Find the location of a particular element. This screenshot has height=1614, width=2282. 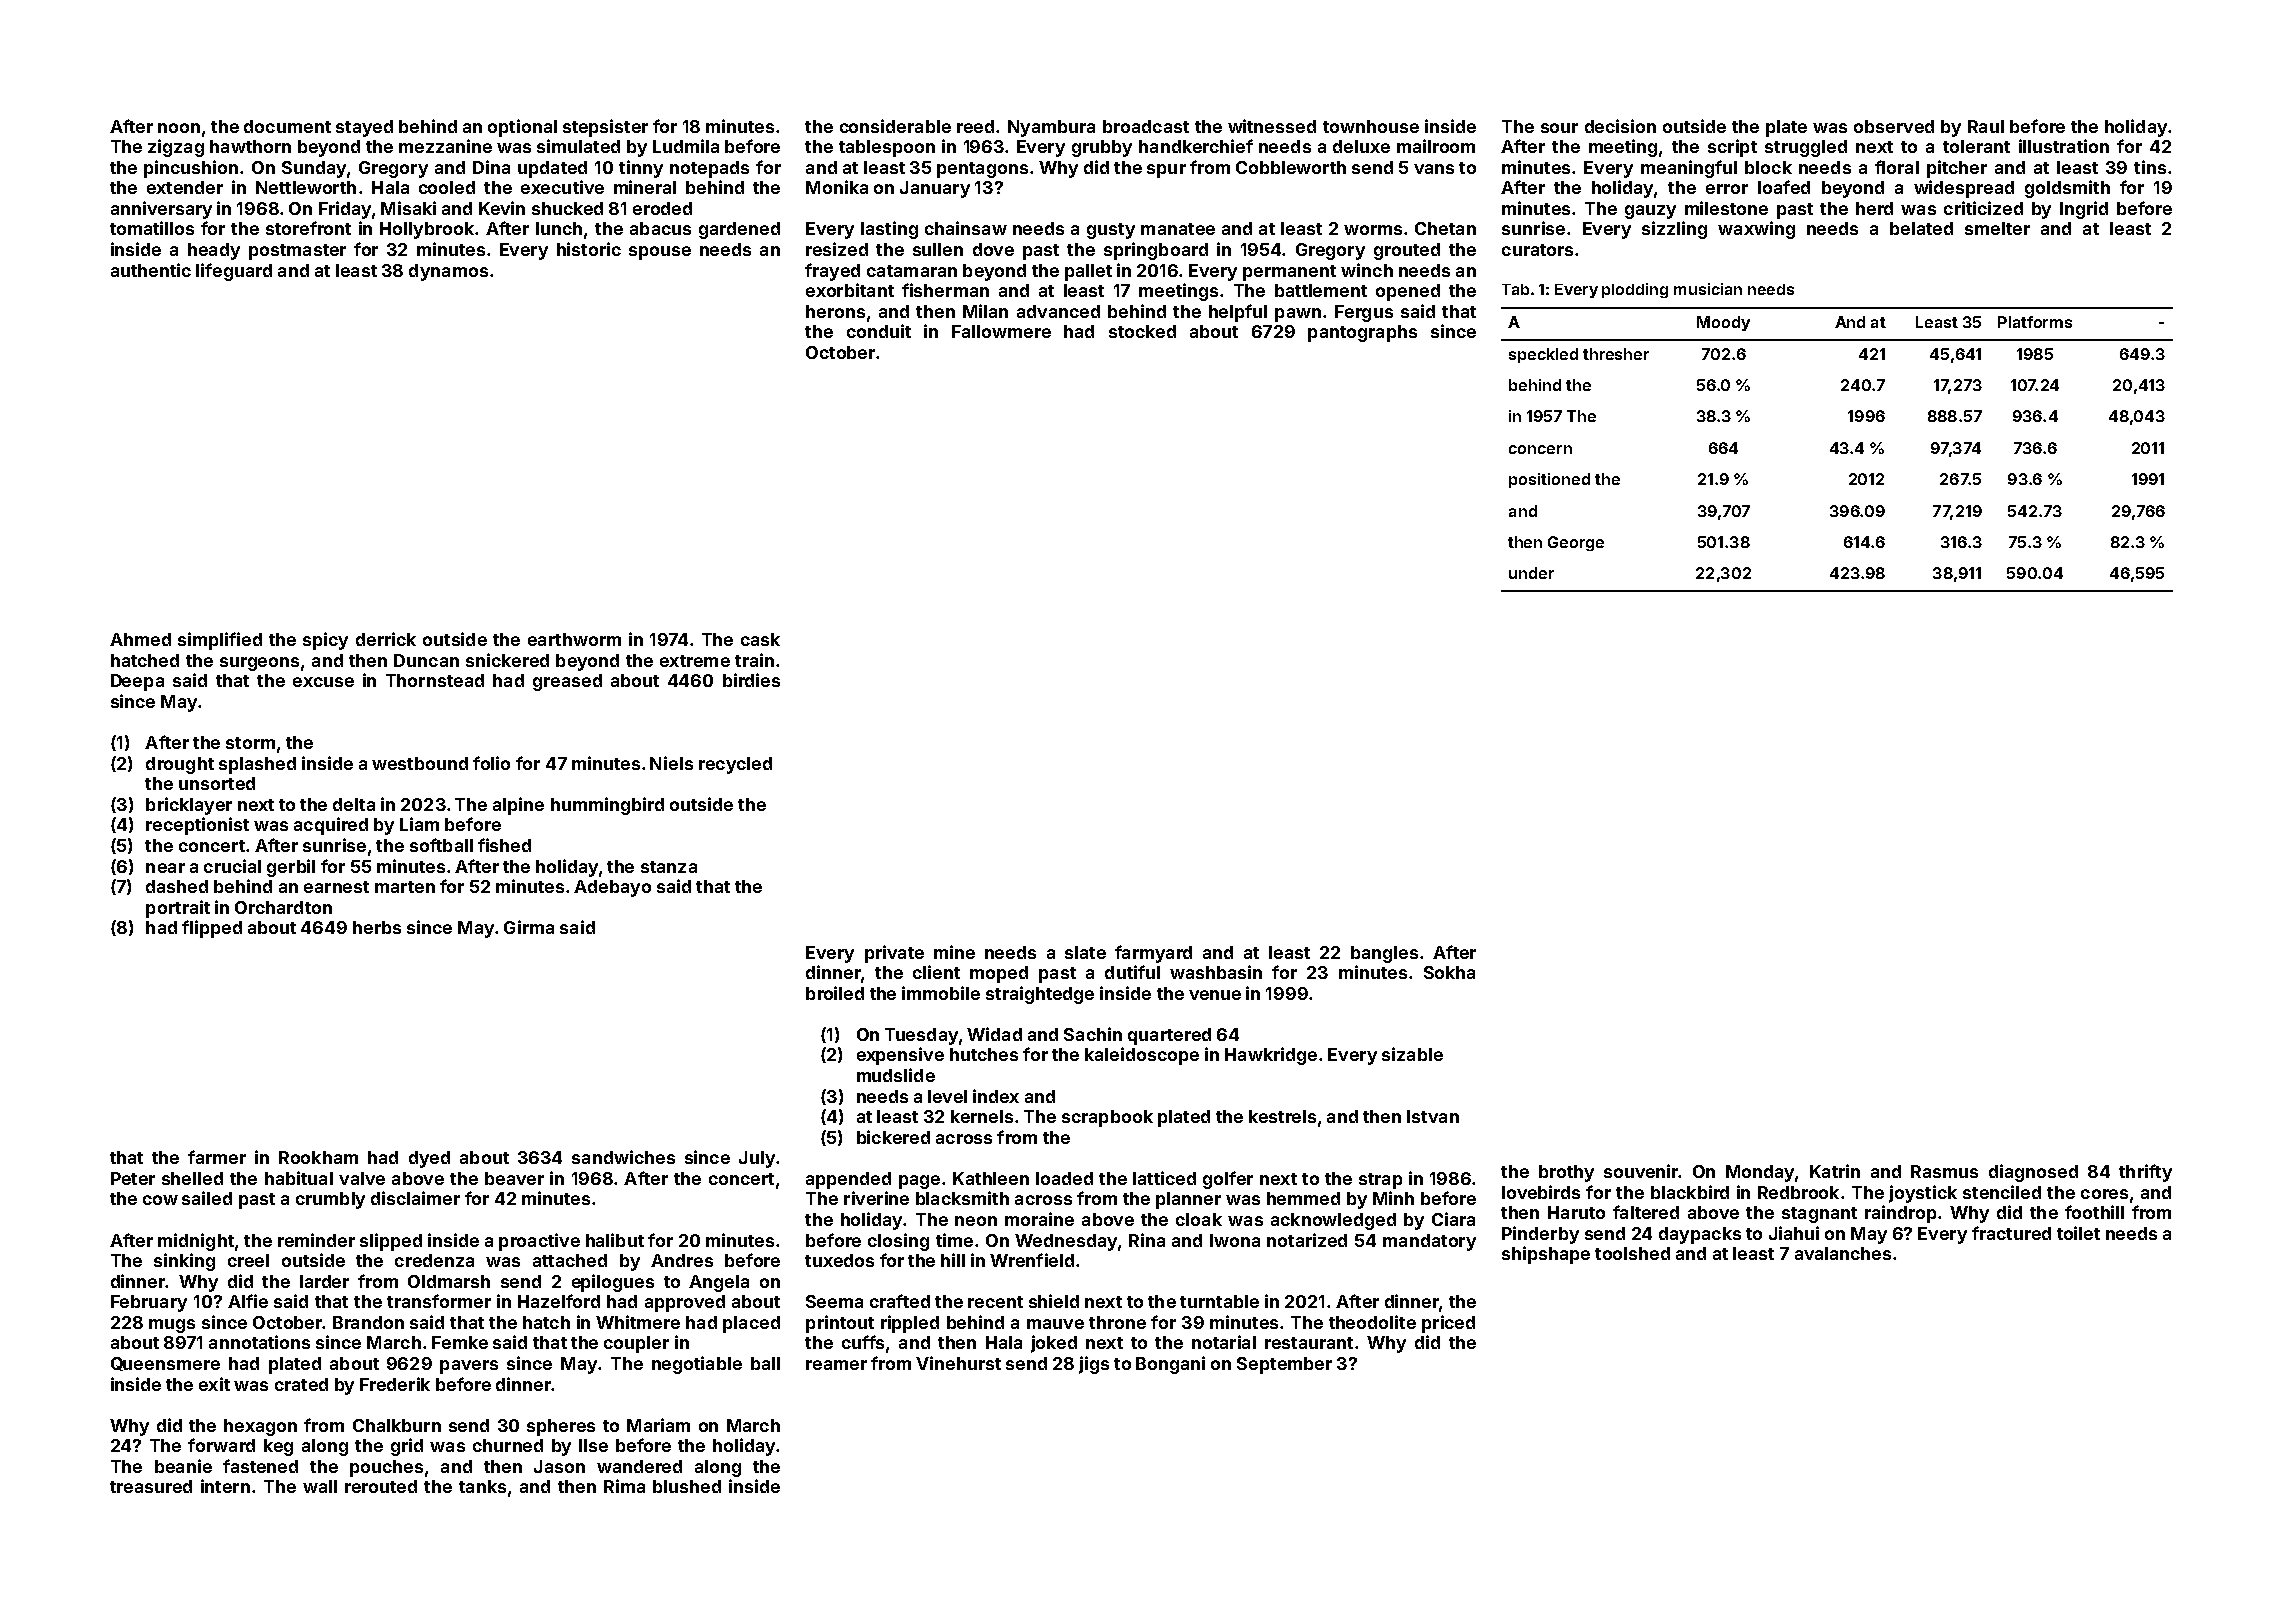

dashed is located at coordinates (177, 886).
